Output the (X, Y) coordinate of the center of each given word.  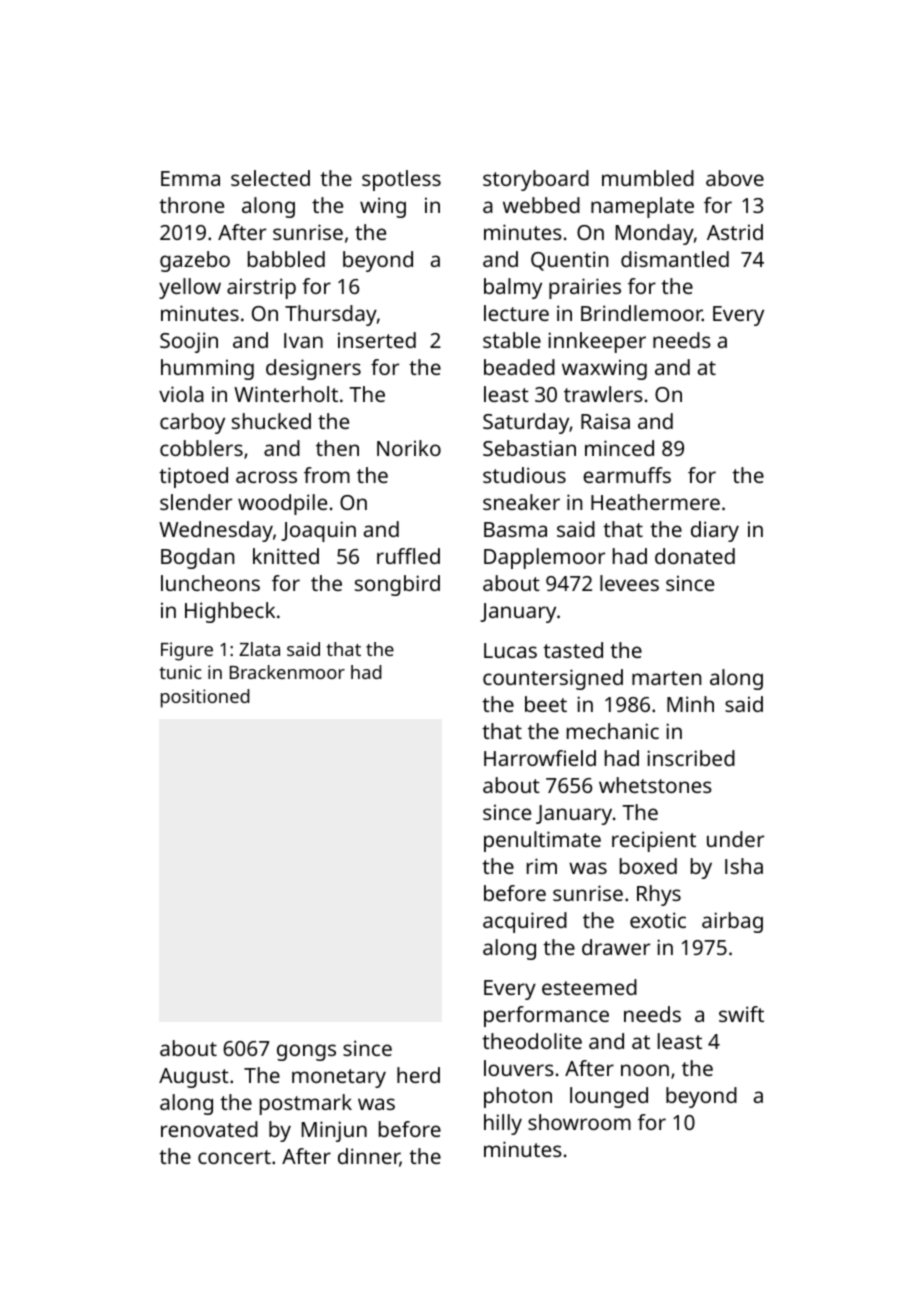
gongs (306, 1052)
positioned (205, 698)
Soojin (189, 342)
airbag (732, 922)
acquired (525, 922)
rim (542, 866)
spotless (401, 180)
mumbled (648, 178)
